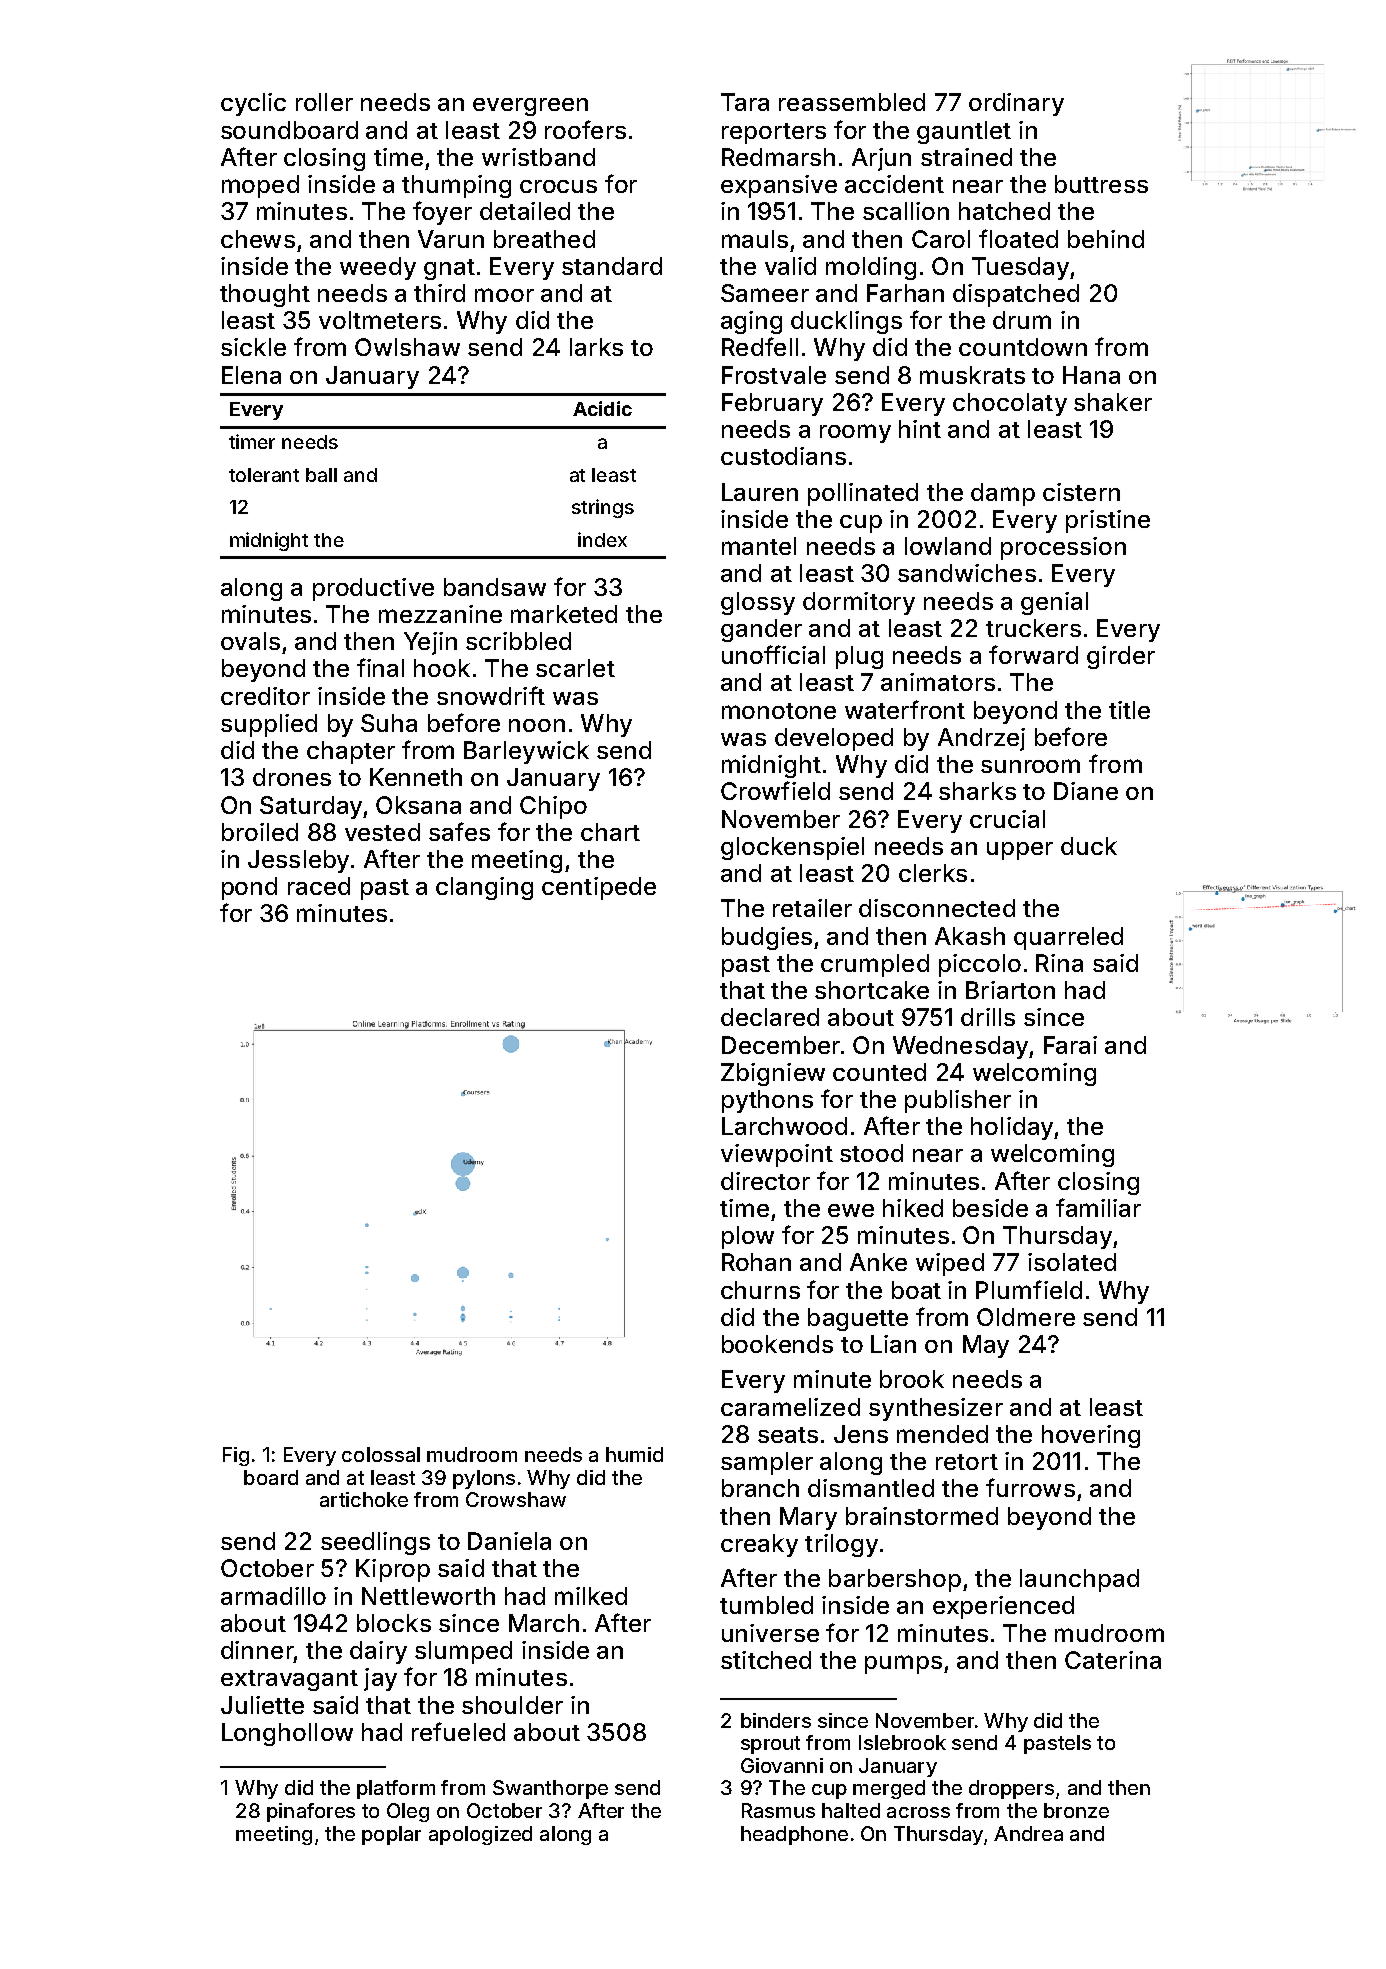 This screenshot has height=1969, width=1386. What do you see at coordinates (480, 1835) in the screenshot?
I see `apologized` at bounding box center [480, 1835].
